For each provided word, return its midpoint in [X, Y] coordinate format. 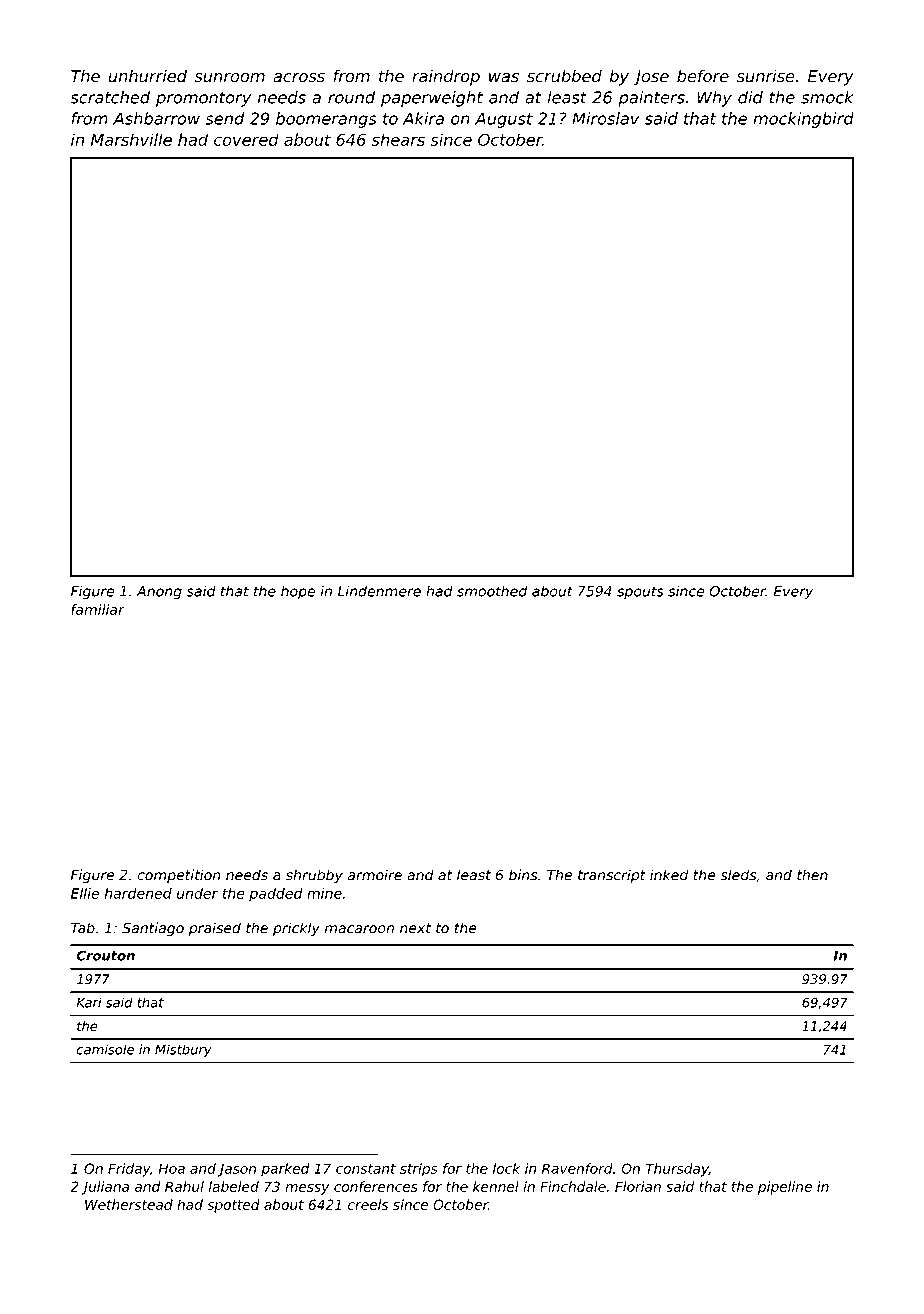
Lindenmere [379, 591]
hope [298, 592]
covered [246, 139]
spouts [640, 592]
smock [827, 97]
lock [506, 1168]
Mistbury [183, 1050]
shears [398, 139]
